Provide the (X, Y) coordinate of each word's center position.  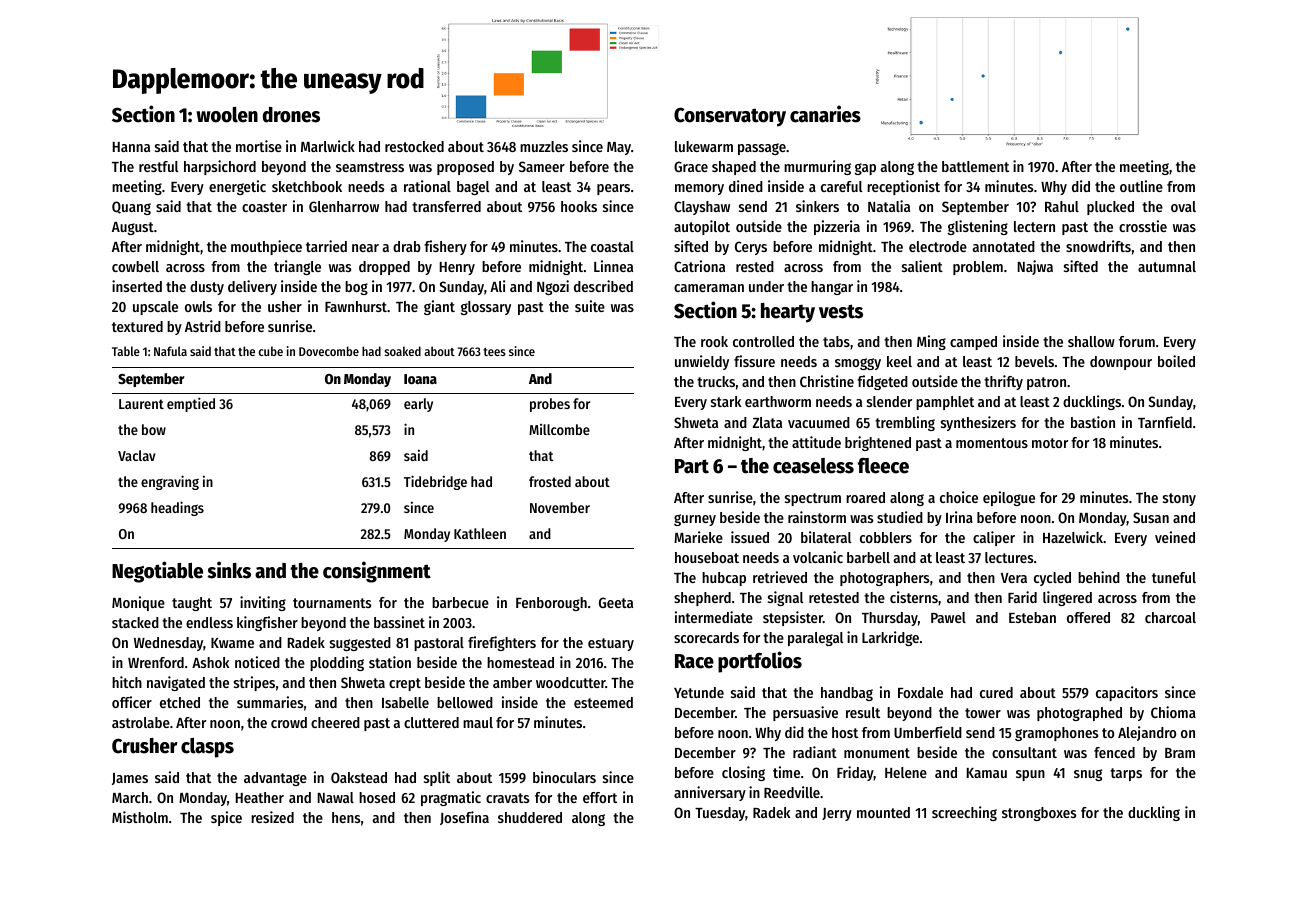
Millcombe (559, 429)
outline (1141, 186)
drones (291, 115)
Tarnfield (1165, 422)
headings (177, 508)
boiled (1176, 361)
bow (154, 429)
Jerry (837, 814)
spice (226, 818)
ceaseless (813, 466)
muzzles (544, 146)
